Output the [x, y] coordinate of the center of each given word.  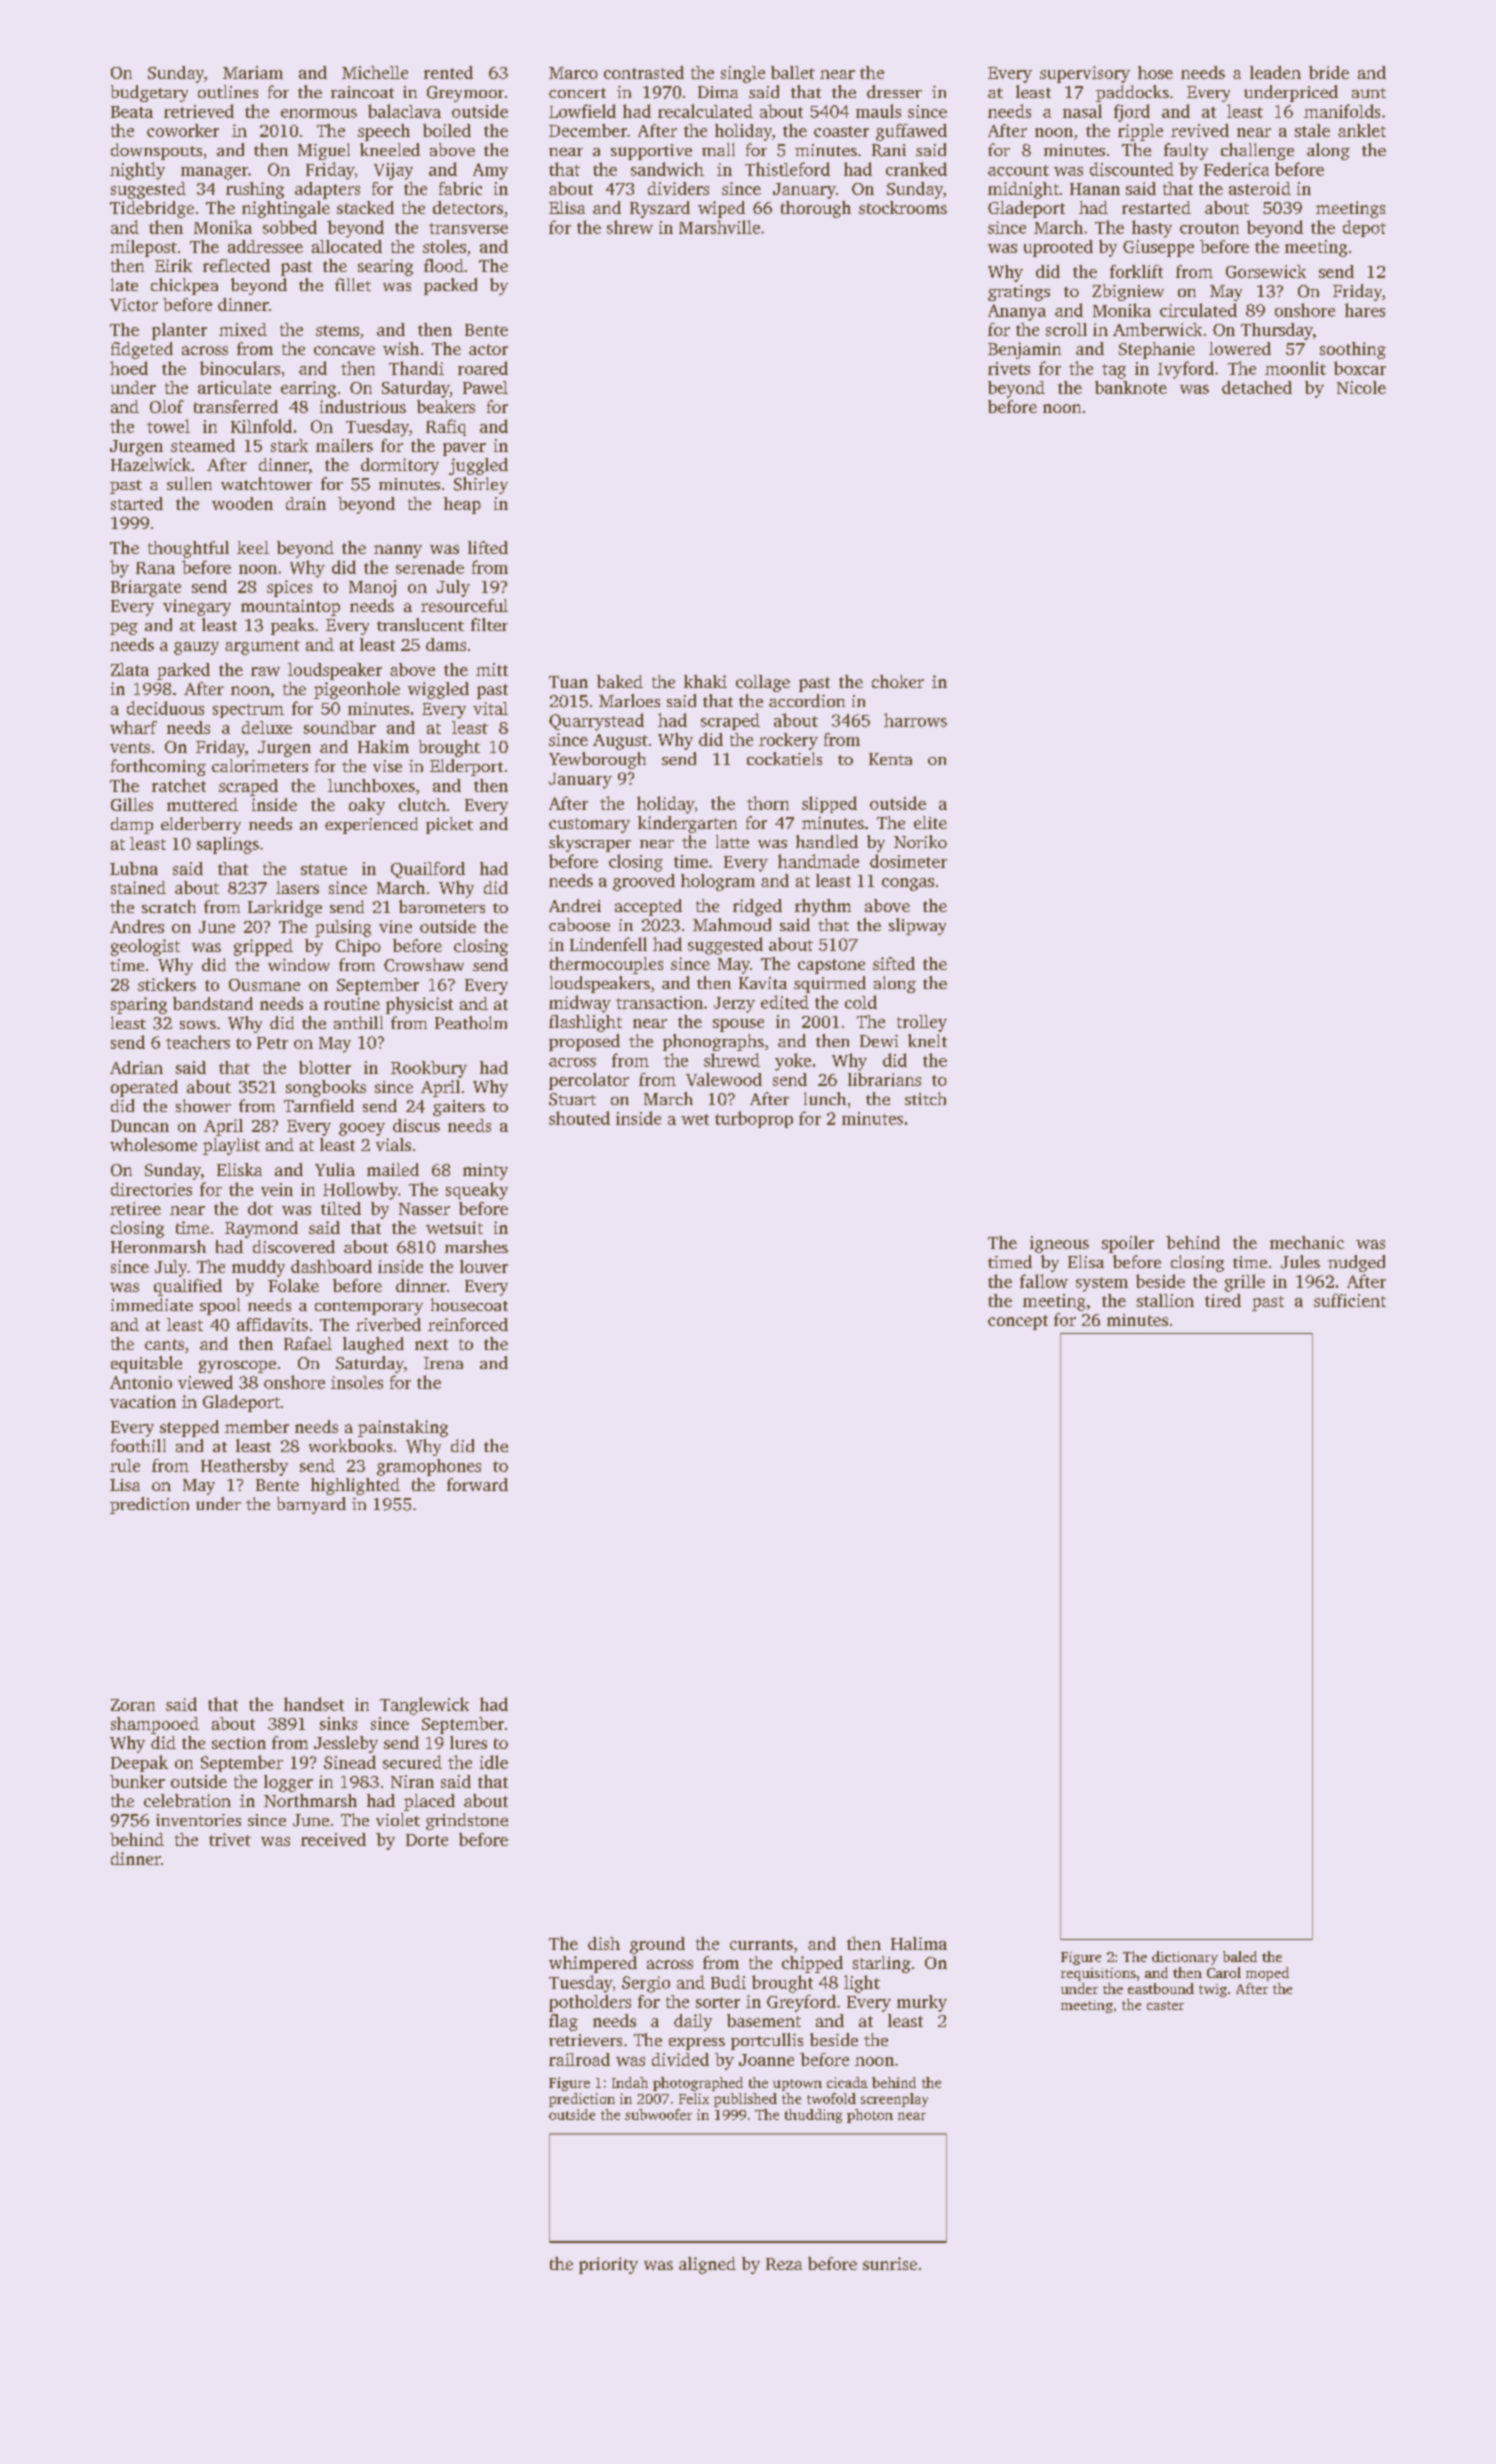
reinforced [468, 1324]
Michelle [375, 72]
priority [608, 2265]
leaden [1275, 72]
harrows [915, 720]
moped [1267, 1974]
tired [1223, 1300]
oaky [367, 806]
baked [620, 681]
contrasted [644, 72]
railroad [579, 2059]
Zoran [133, 1705]
